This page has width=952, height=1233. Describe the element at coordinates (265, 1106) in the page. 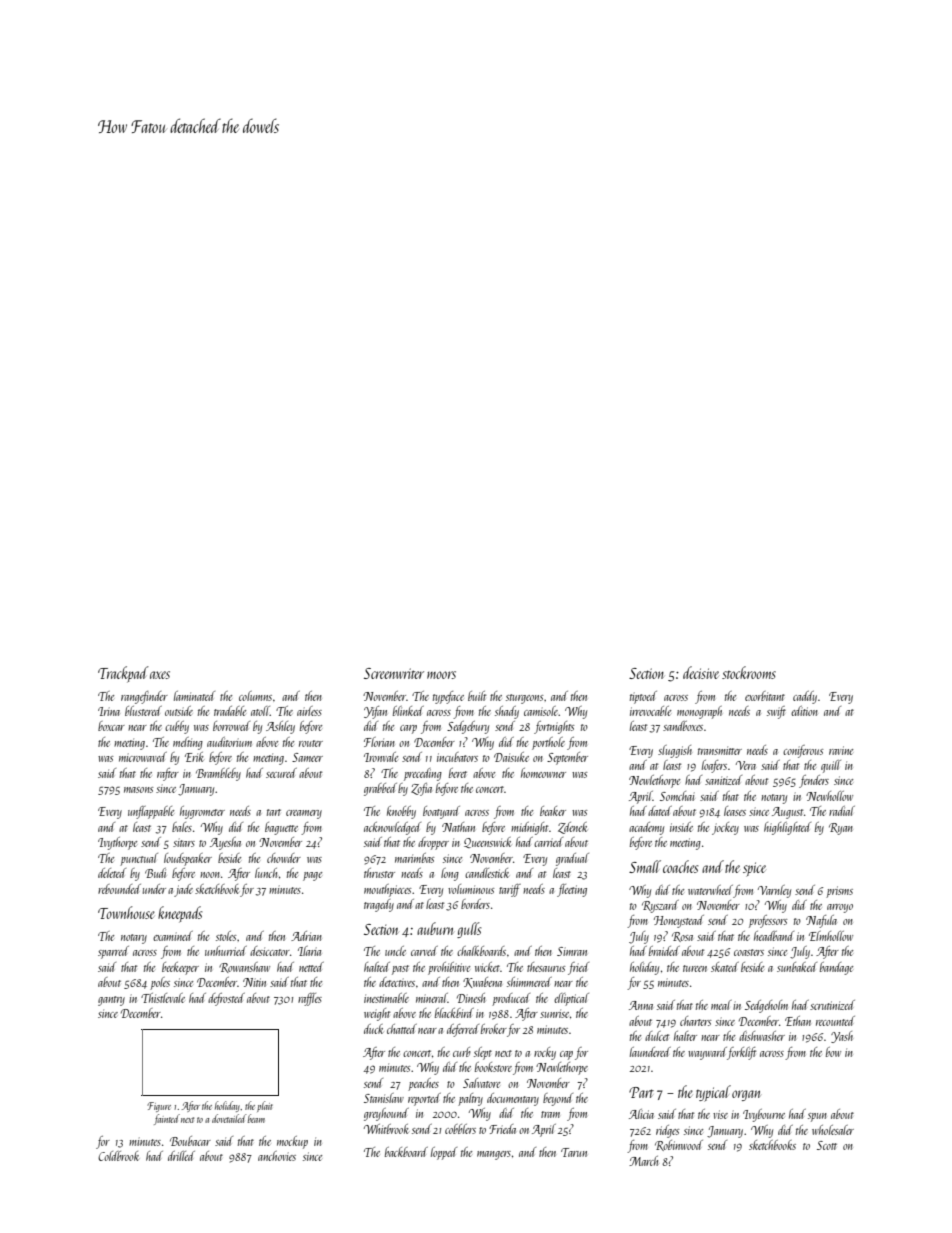

I see `plait` at that location.
